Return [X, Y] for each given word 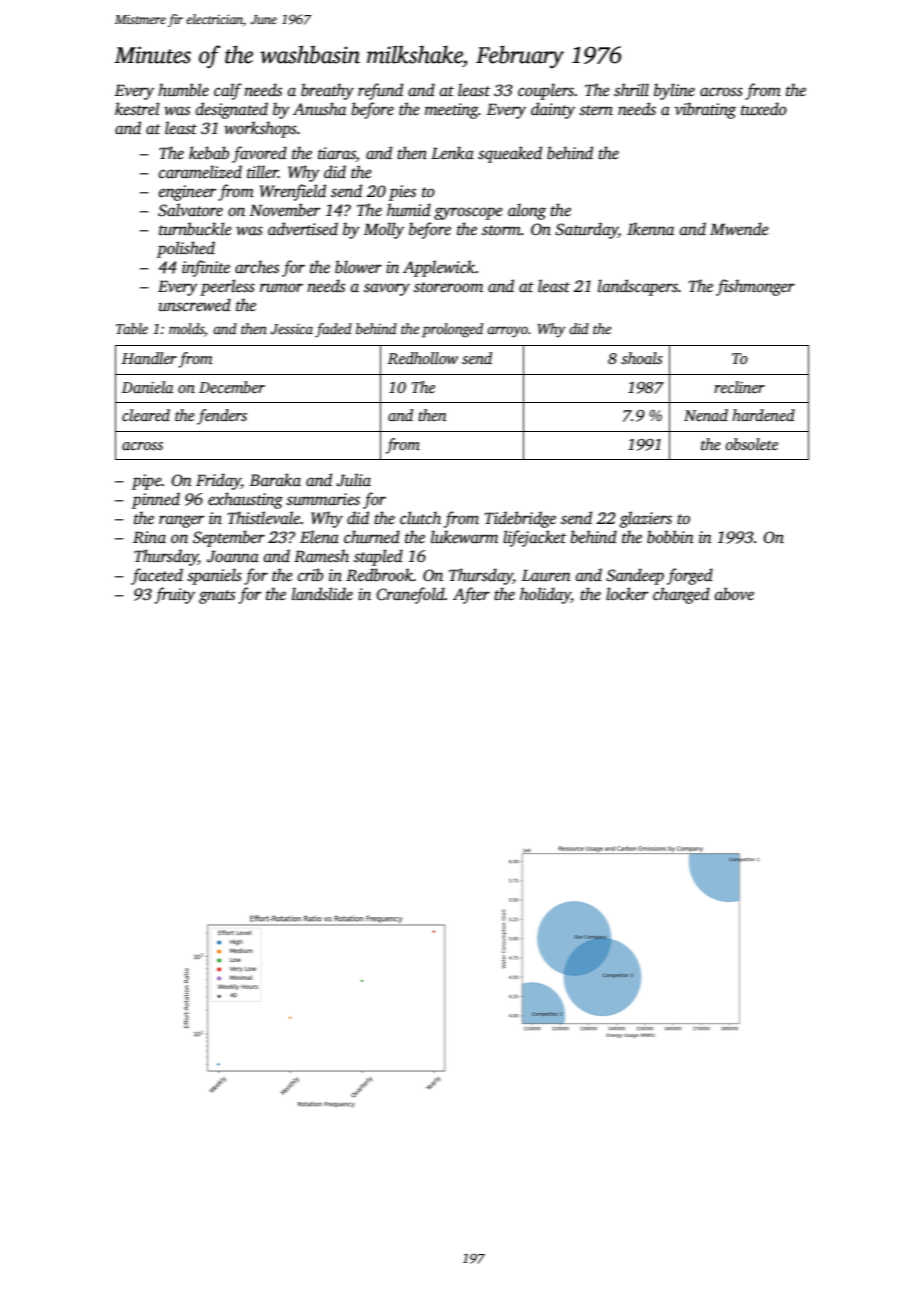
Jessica [291, 329]
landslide [322, 594]
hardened [763, 415]
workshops [260, 129]
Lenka [452, 153]
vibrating [705, 110]
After [471, 595]
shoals [641, 358]
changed [681, 595]
